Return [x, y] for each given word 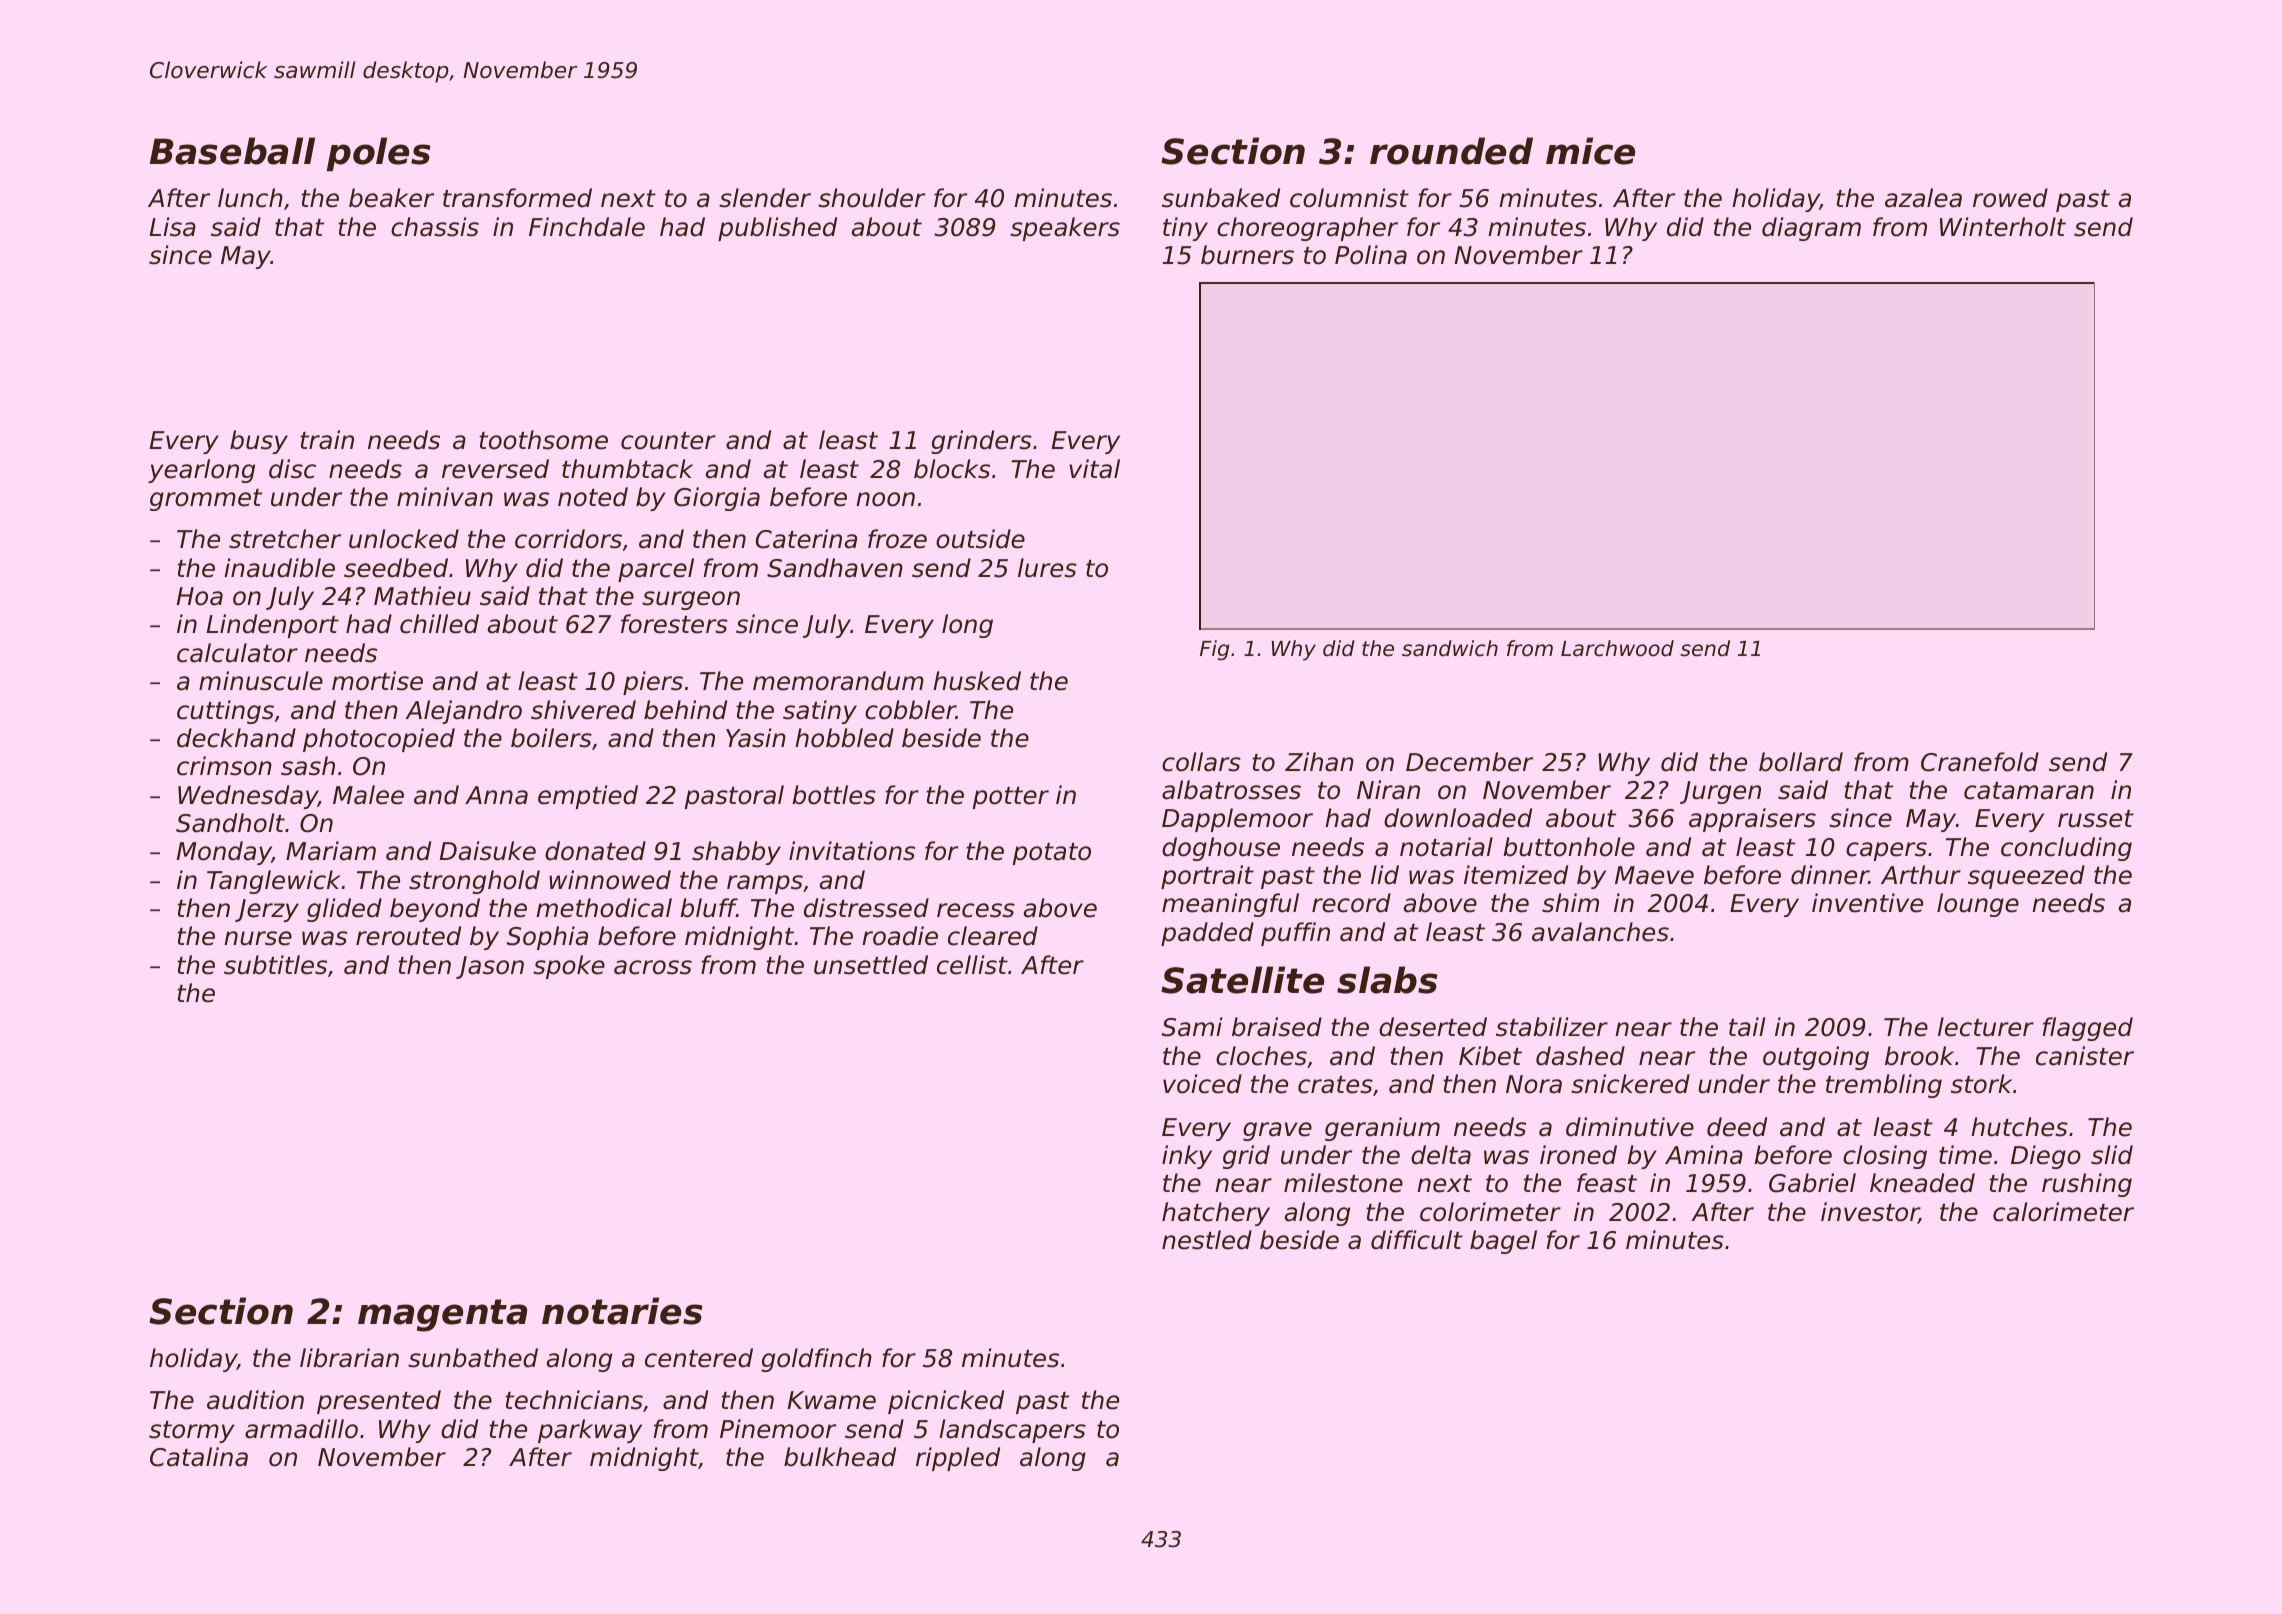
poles [379, 154]
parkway [590, 1431]
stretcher [285, 539]
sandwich [1450, 648]
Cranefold [1980, 762]
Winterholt [2003, 227]
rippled [958, 1459]
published [777, 229]
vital [1094, 469]
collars [1201, 762]
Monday [224, 853]
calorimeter [2063, 1212]
